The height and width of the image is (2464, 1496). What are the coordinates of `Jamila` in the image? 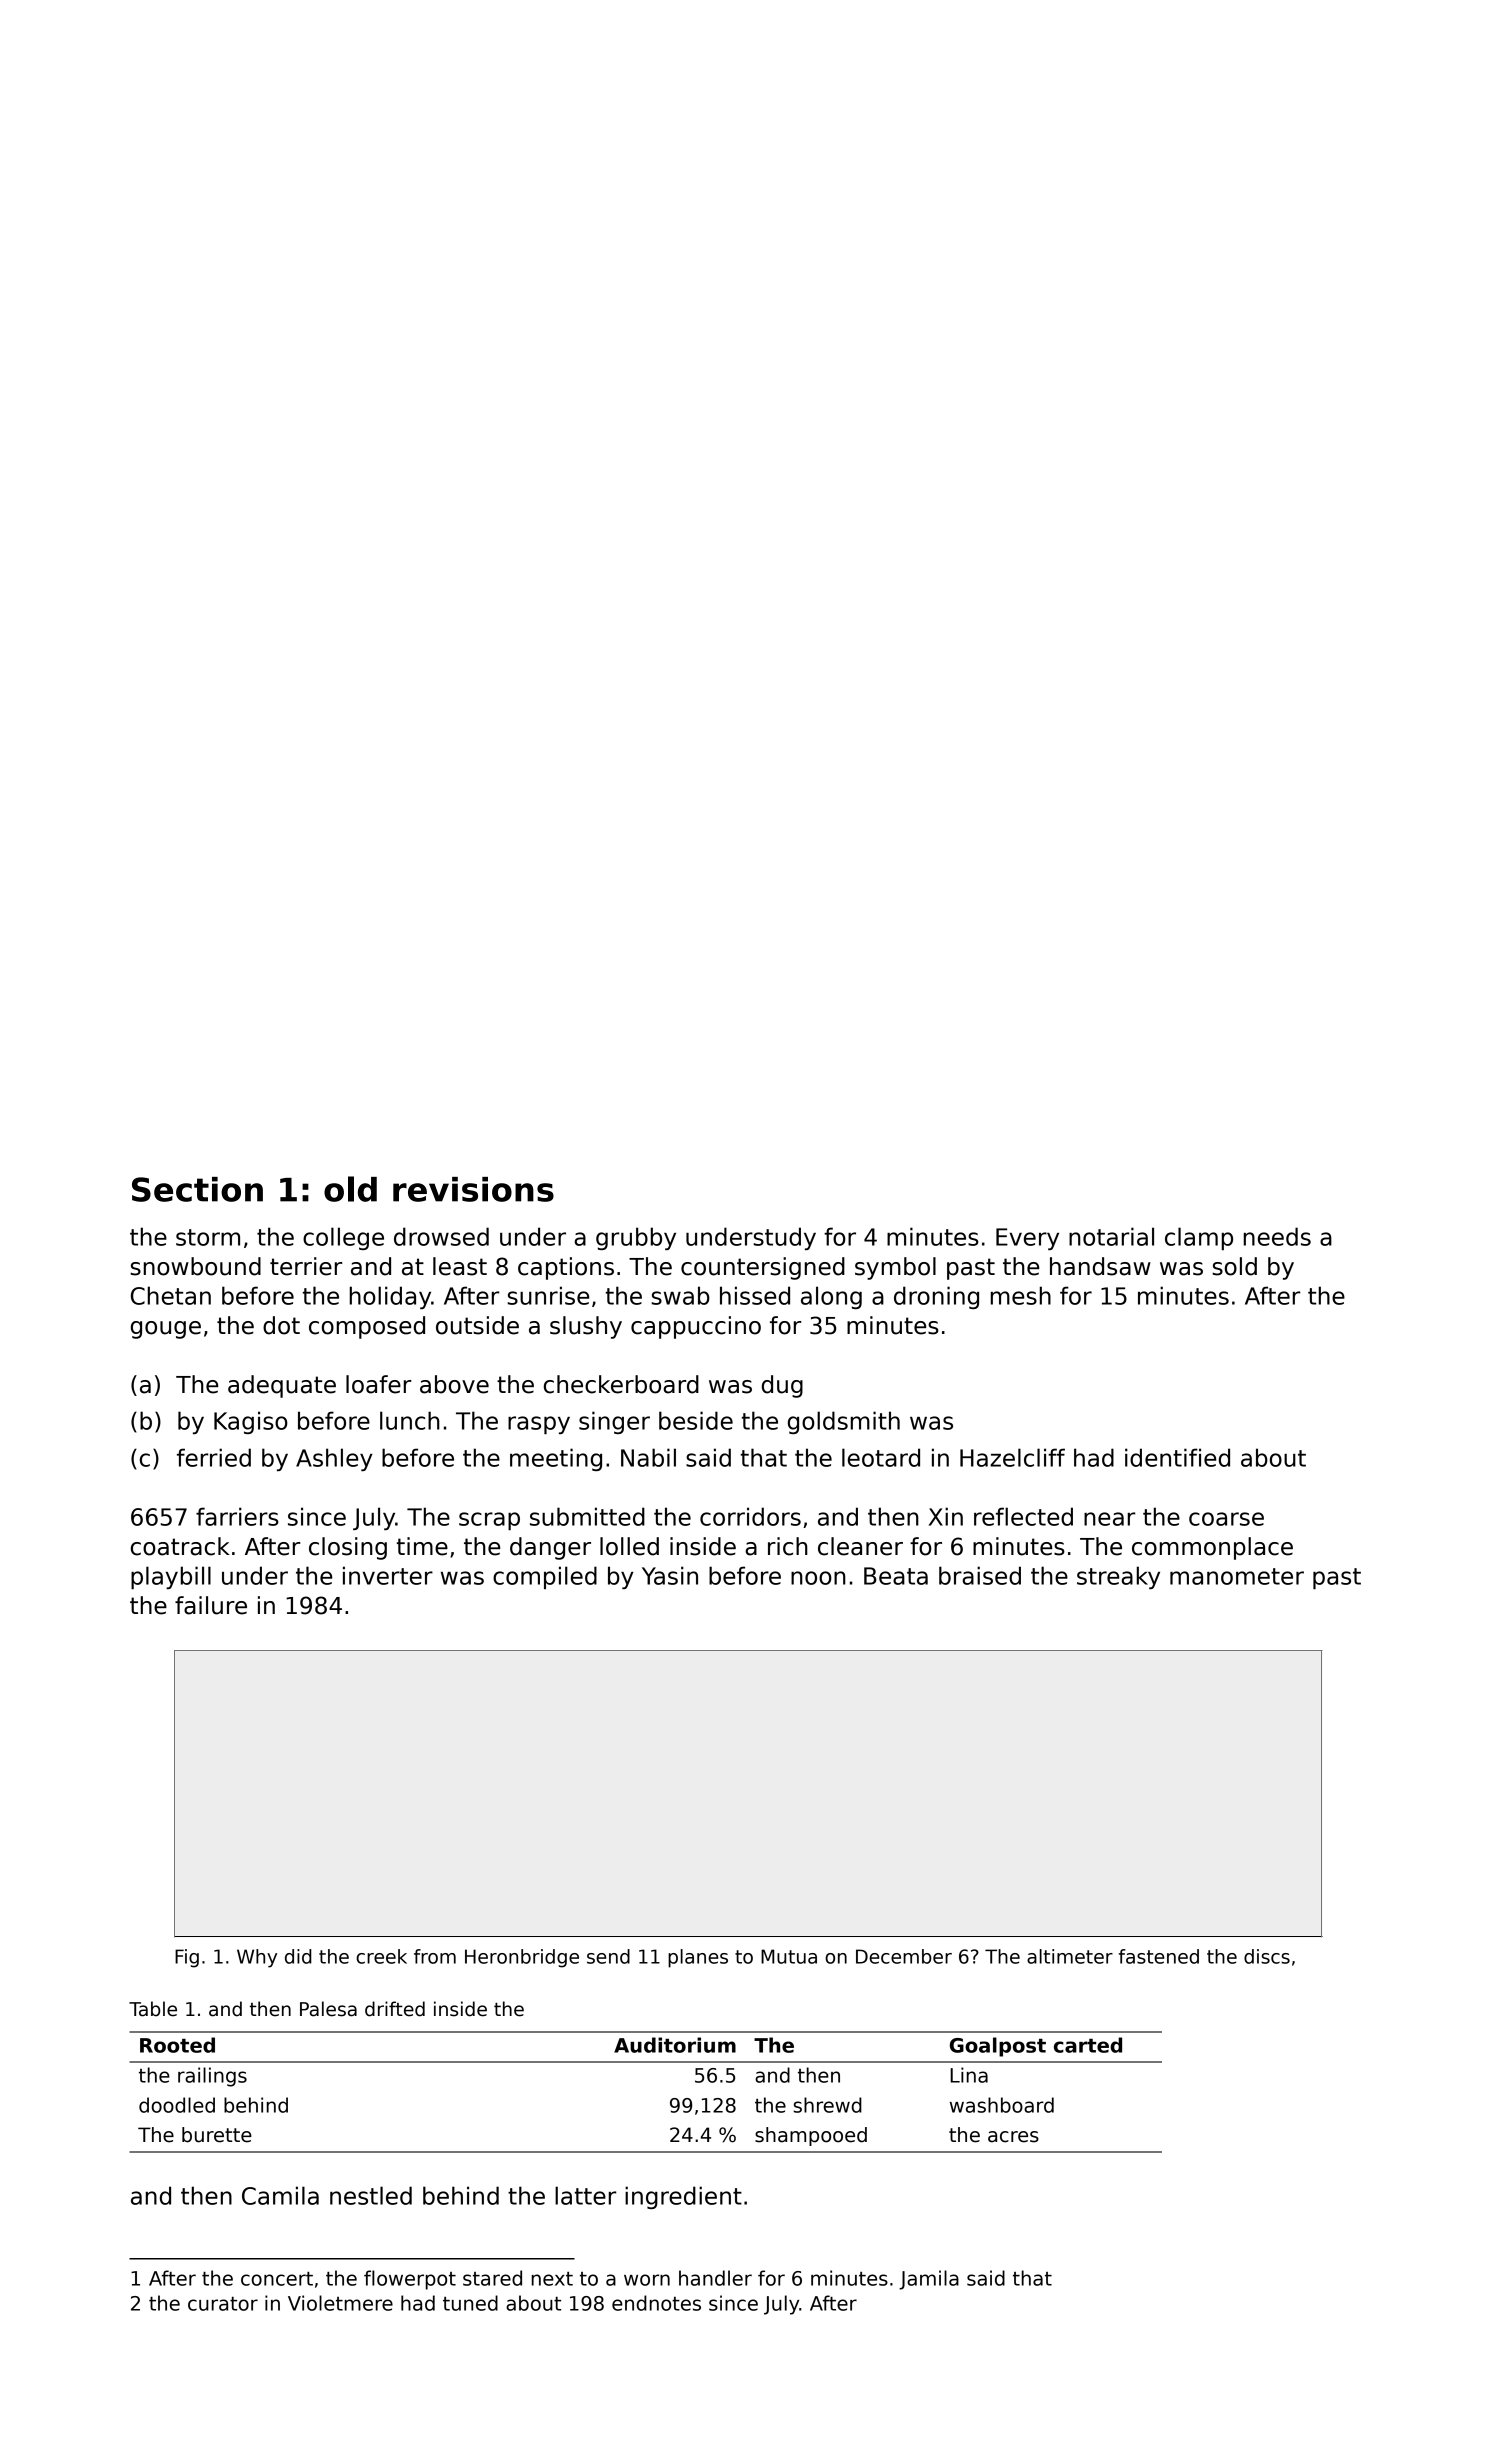 It's located at (929, 2280).
